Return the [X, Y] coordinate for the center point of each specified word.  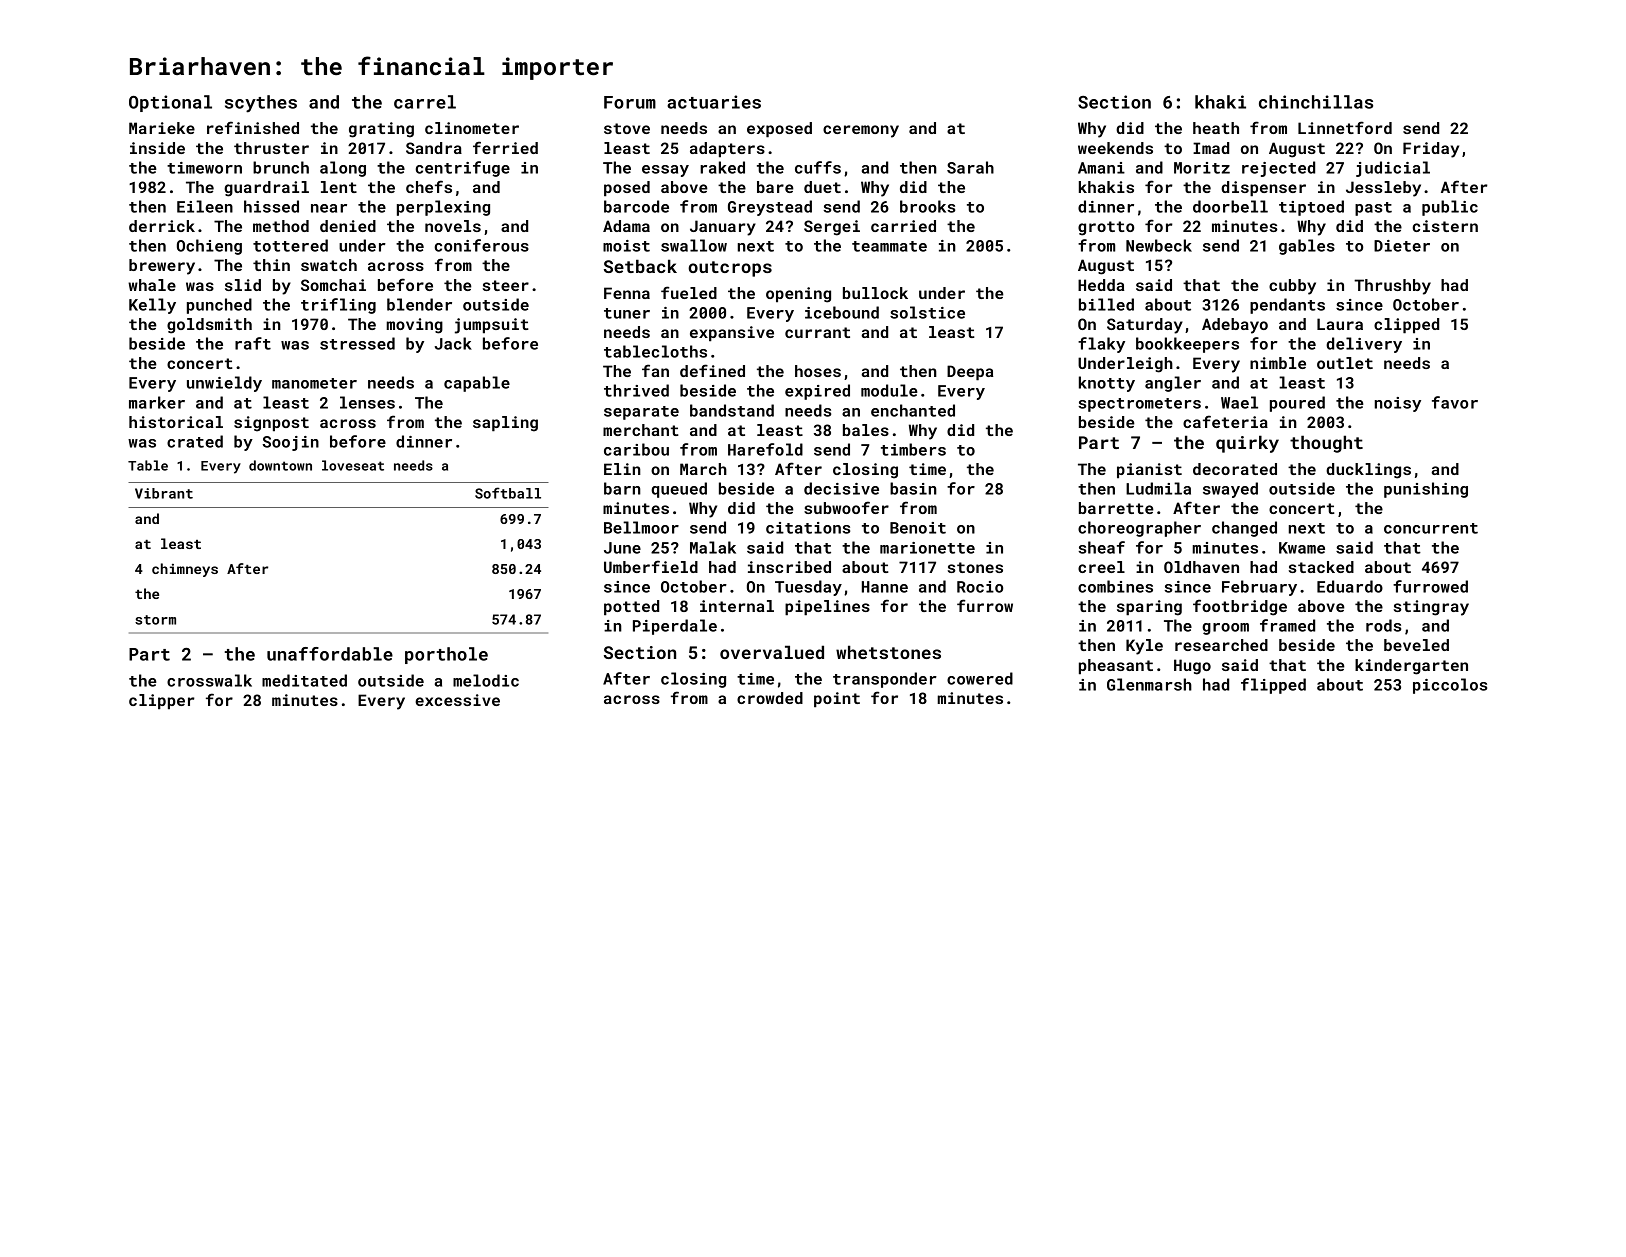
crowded [770, 698]
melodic [486, 680]
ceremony [861, 131]
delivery [1364, 345]
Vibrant [164, 493]
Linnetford [1345, 127]
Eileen [205, 206]
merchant [641, 430]
